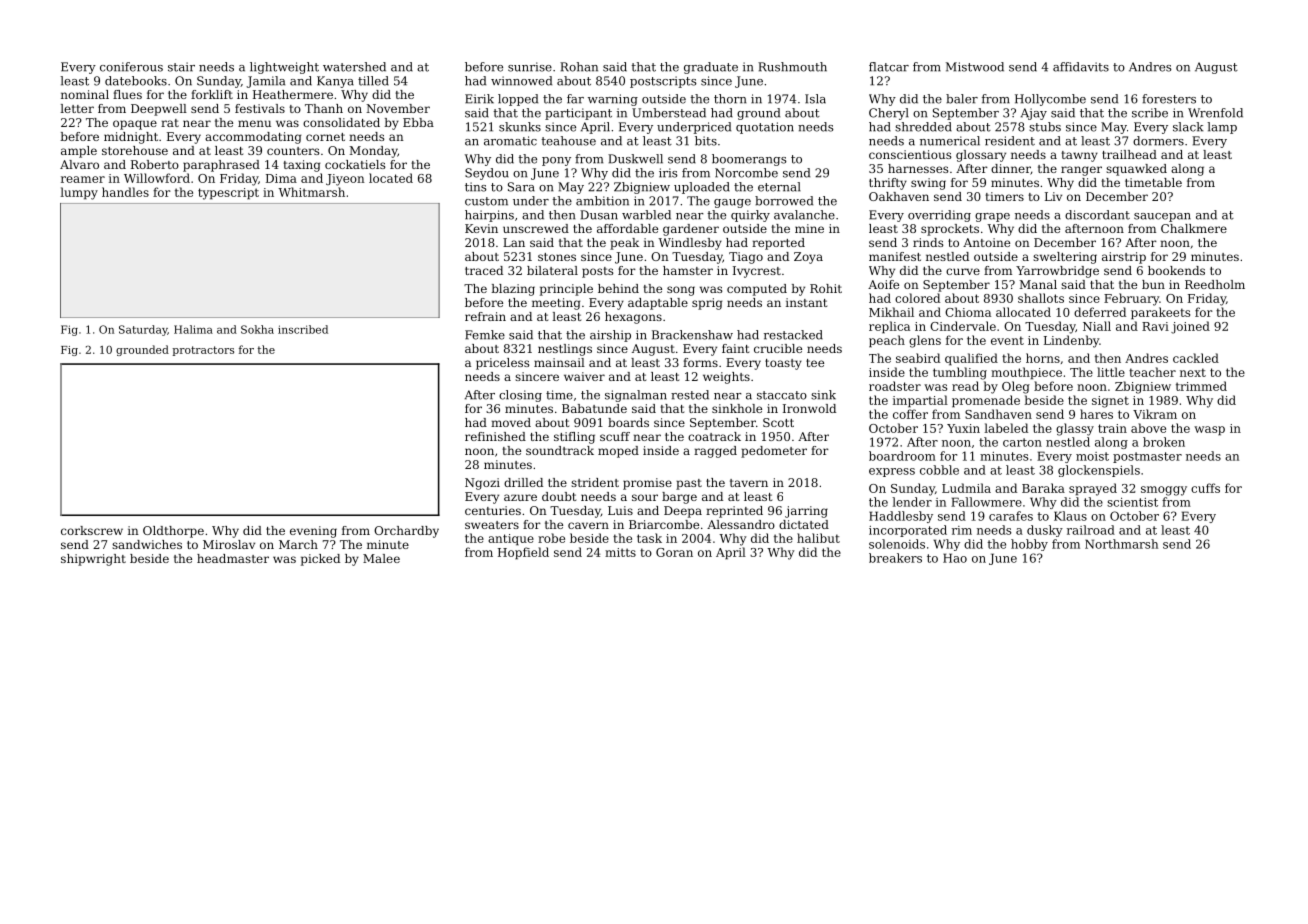  Describe the element at coordinates (530, 67) in the screenshot. I see `sunrise` at that location.
